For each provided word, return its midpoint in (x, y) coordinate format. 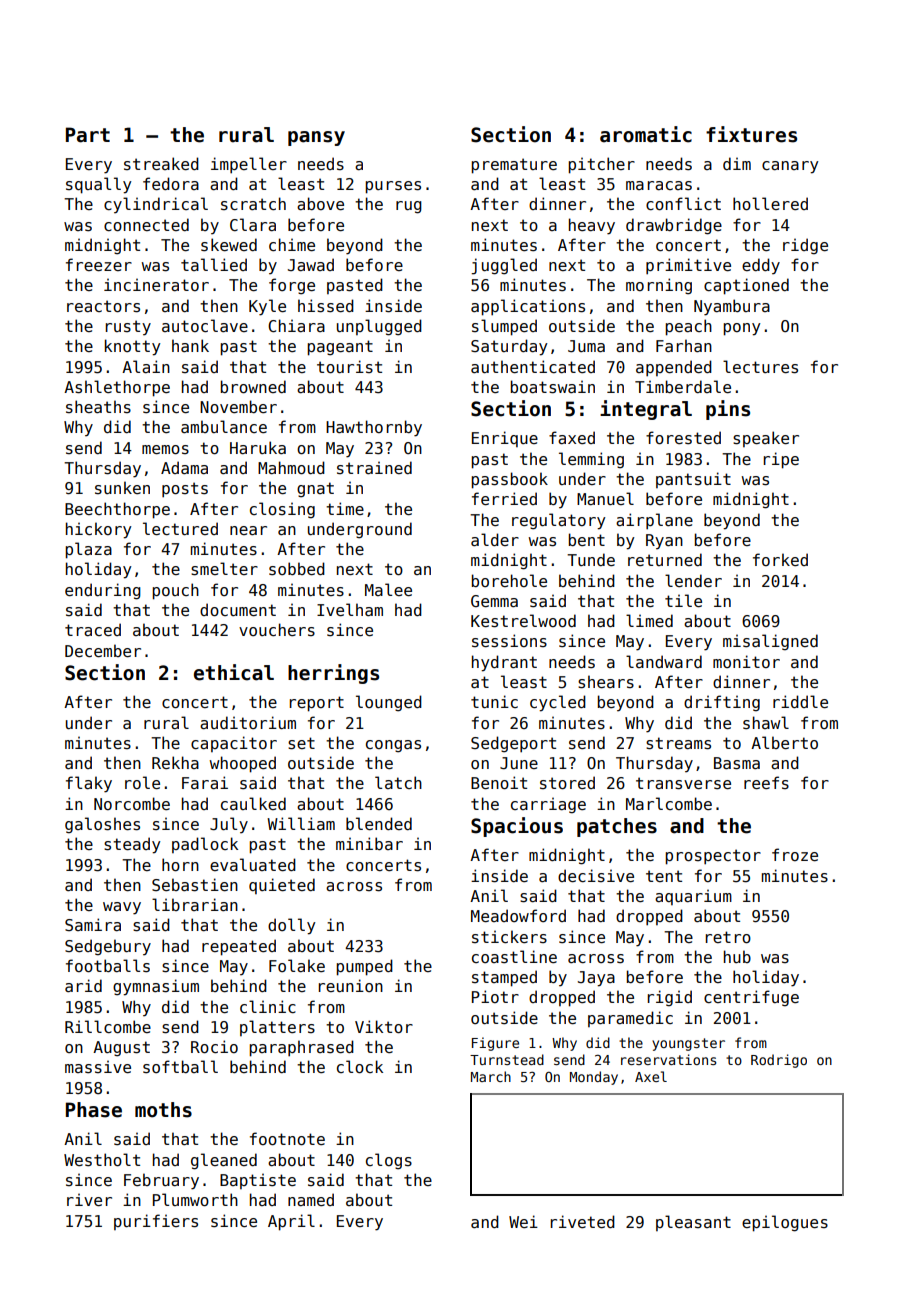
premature (514, 166)
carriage (548, 805)
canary (790, 167)
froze (795, 854)
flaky (89, 784)
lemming (591, 460)
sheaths (98, 406)
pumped (364, 967)
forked (780, 559)
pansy (316, 138)
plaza (88, 550)
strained (374, 467)
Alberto (784, 742)
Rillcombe (108, 1027)
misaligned (770, 642)
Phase (94, 1110)
